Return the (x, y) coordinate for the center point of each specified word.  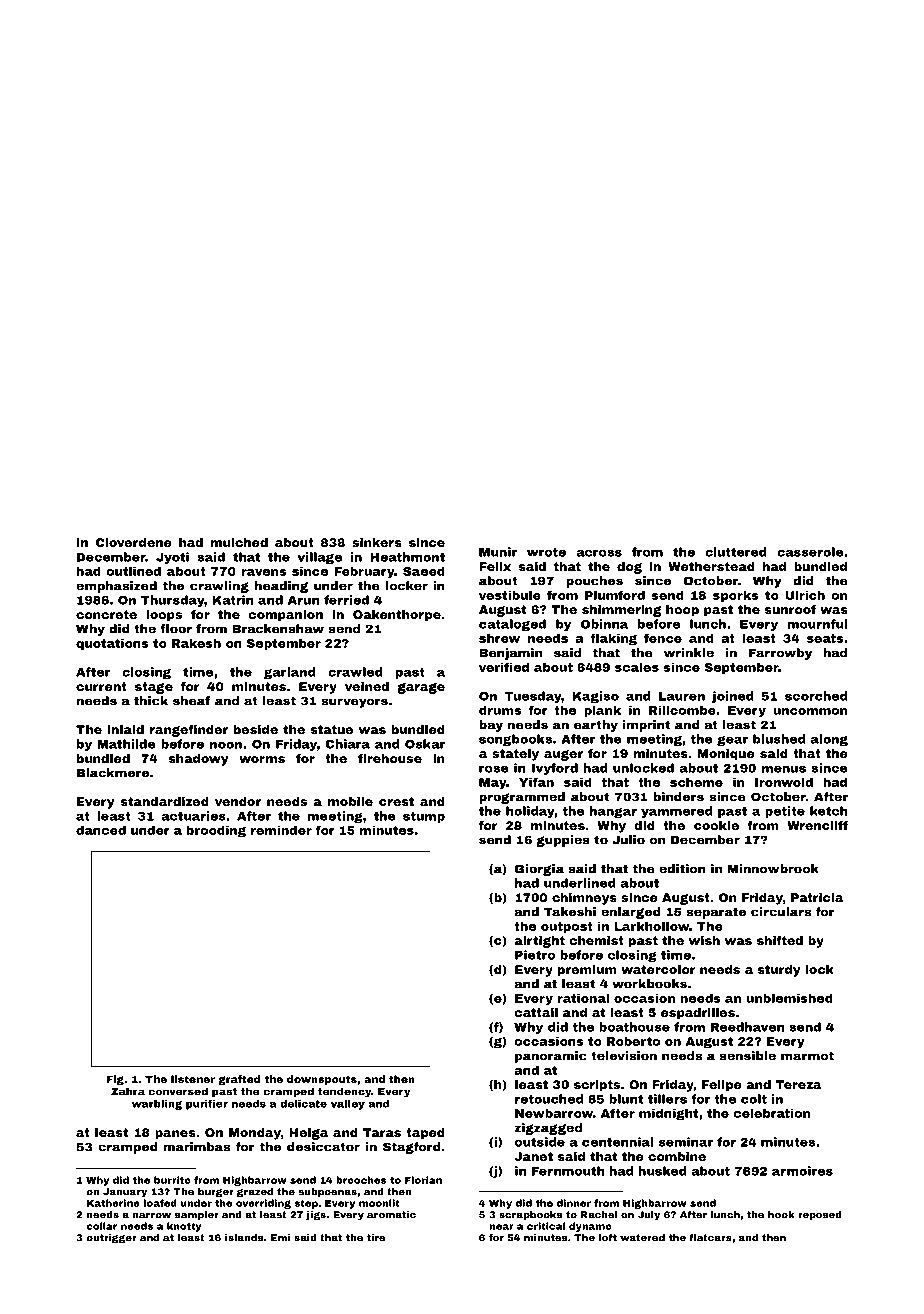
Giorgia (539, 870)
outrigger (111, 1239)
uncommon (810, 711)
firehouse (390, 758)
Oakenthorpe (397, 616)
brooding (216, 831)
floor (176, 629)
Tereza (799, 1084)
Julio (628, 840)
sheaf (191, 701)
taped (425, 1134)
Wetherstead (711, 566)
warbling (157, 1105)
